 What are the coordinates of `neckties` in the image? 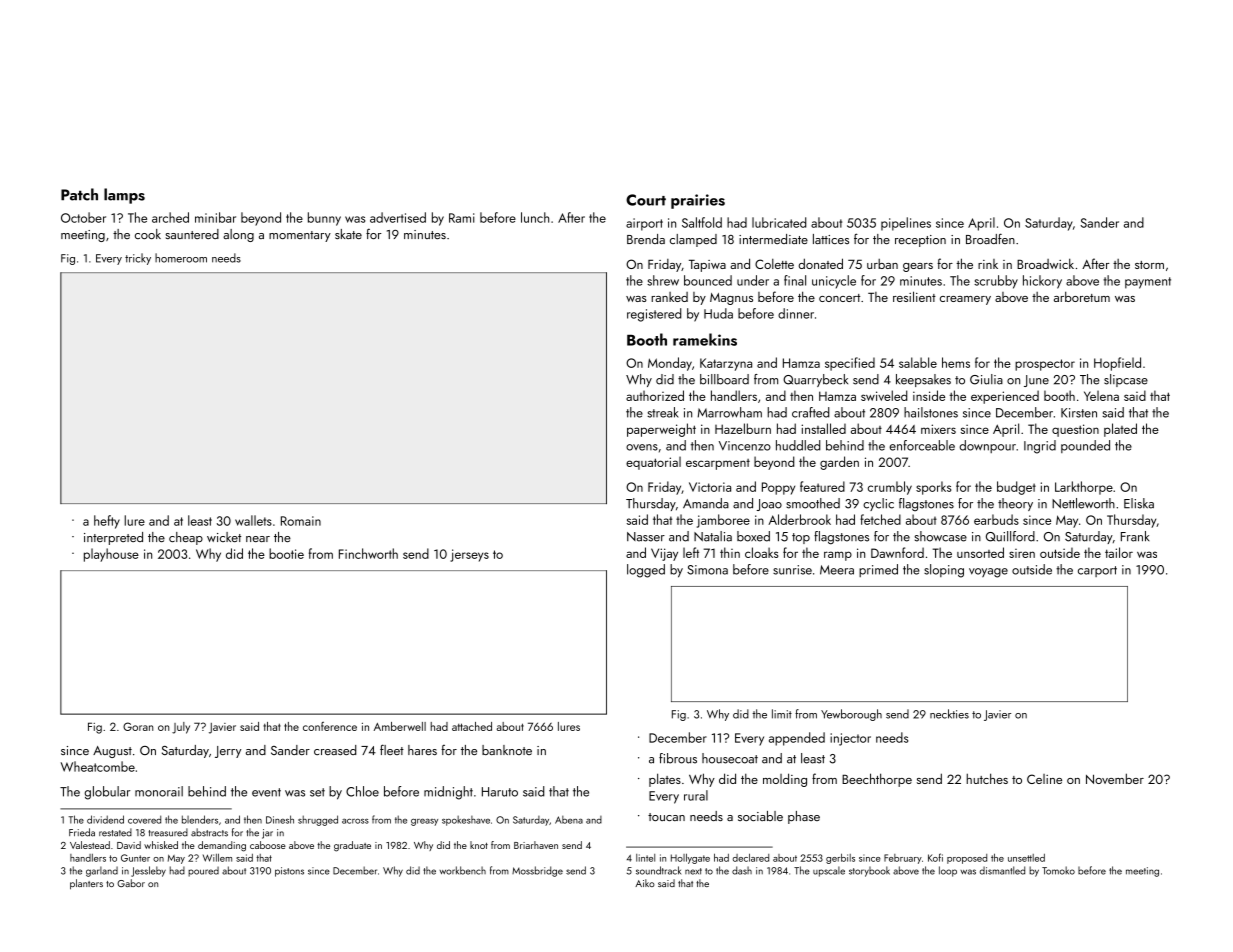 It's located at (949, 714).
